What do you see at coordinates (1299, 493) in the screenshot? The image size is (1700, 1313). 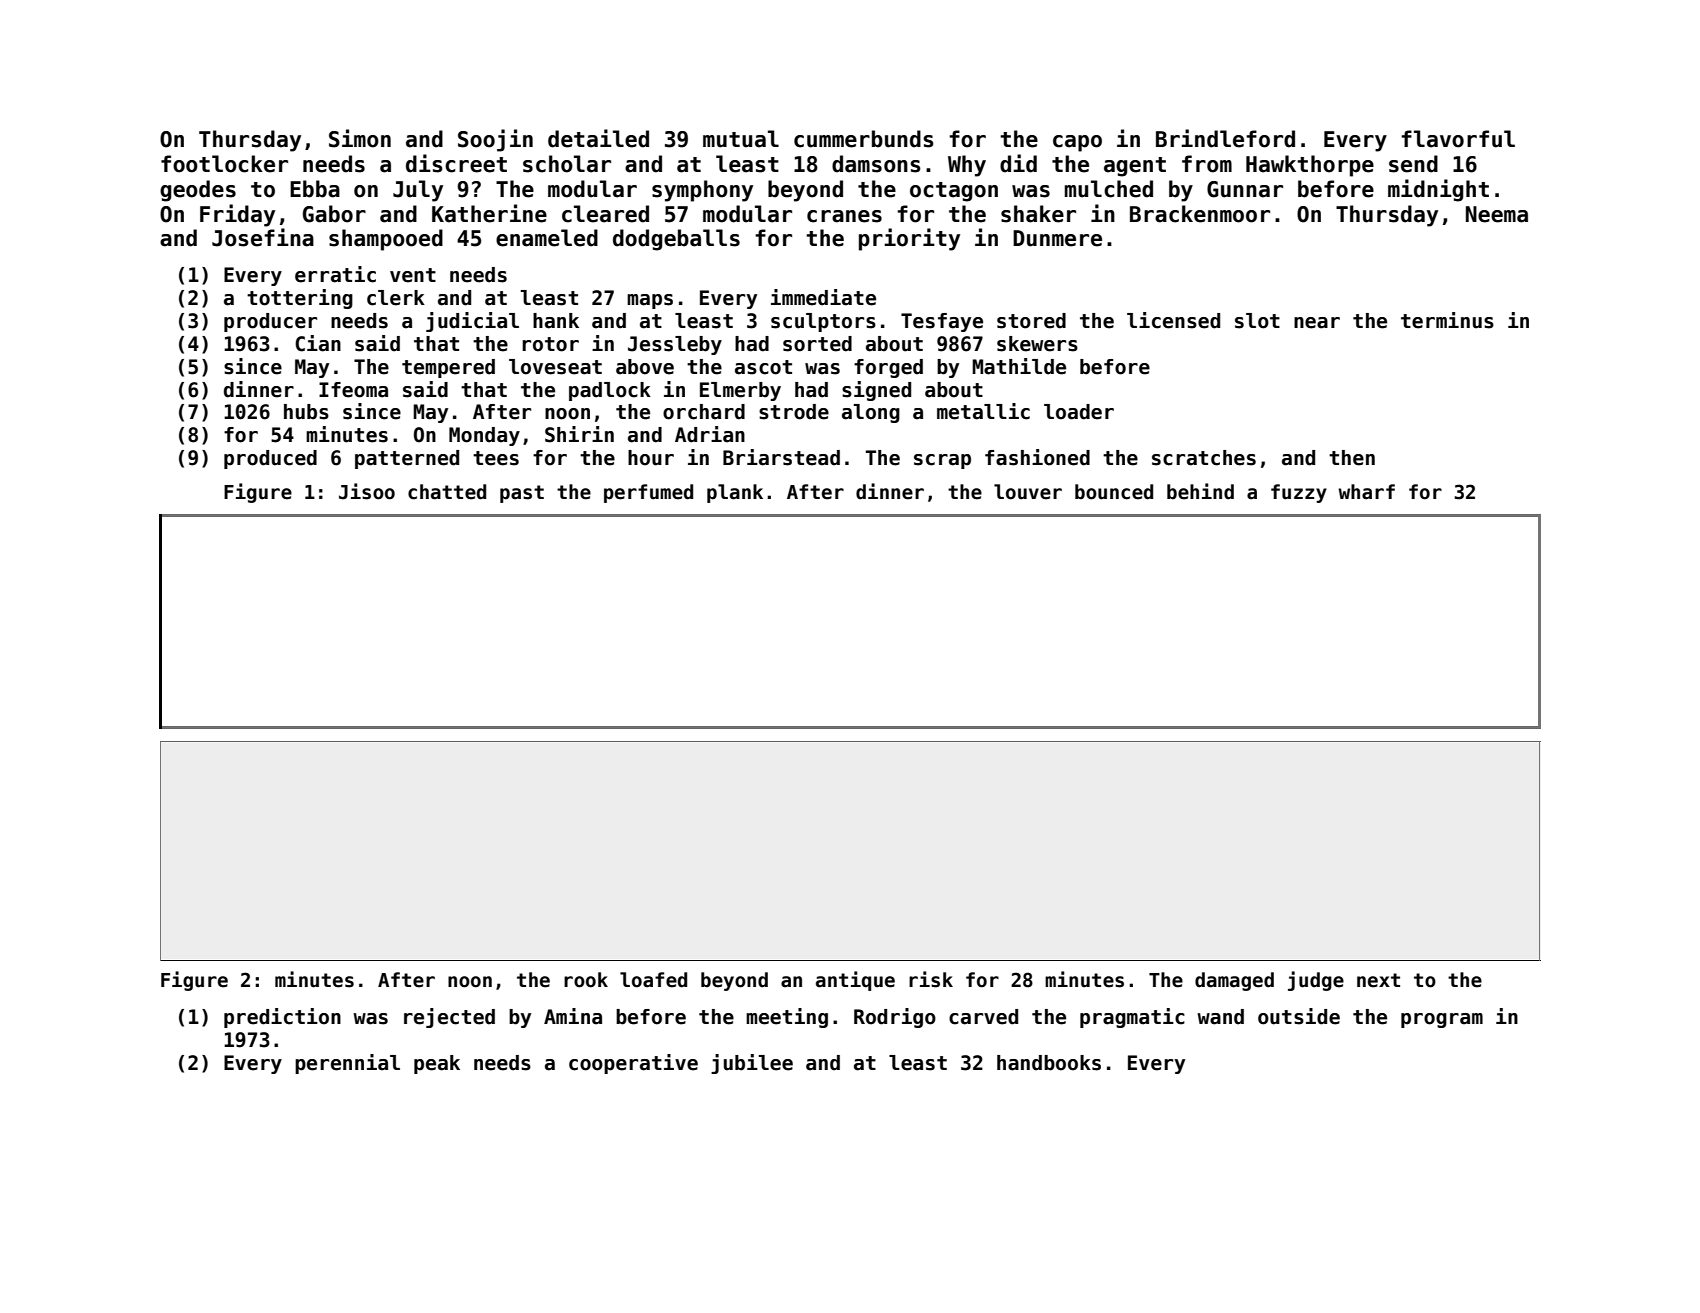 I see `fuzzy` at bounding box center [1299, 493].
